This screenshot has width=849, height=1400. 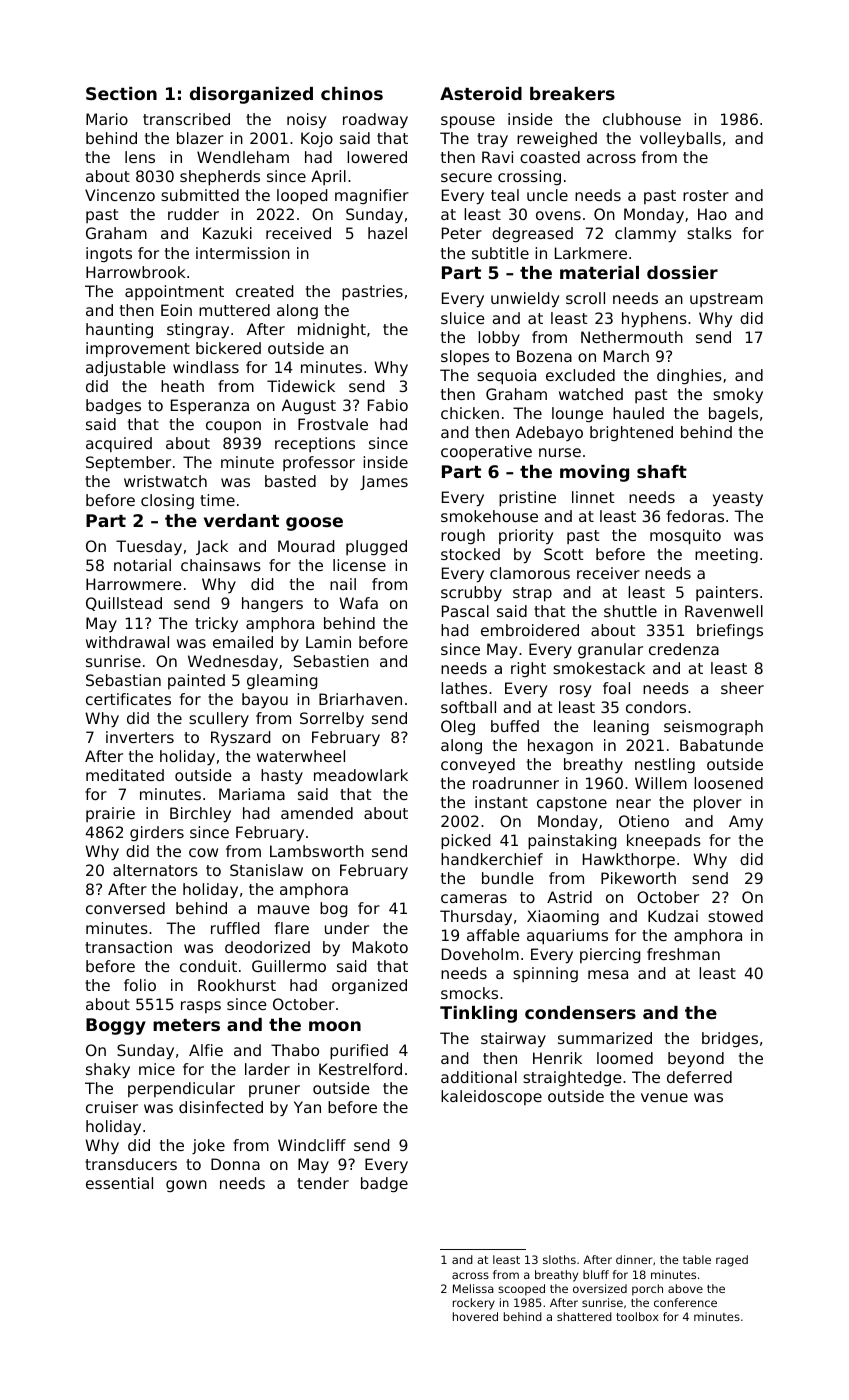 I want to click on meditated, so click(x=125, y=775).
